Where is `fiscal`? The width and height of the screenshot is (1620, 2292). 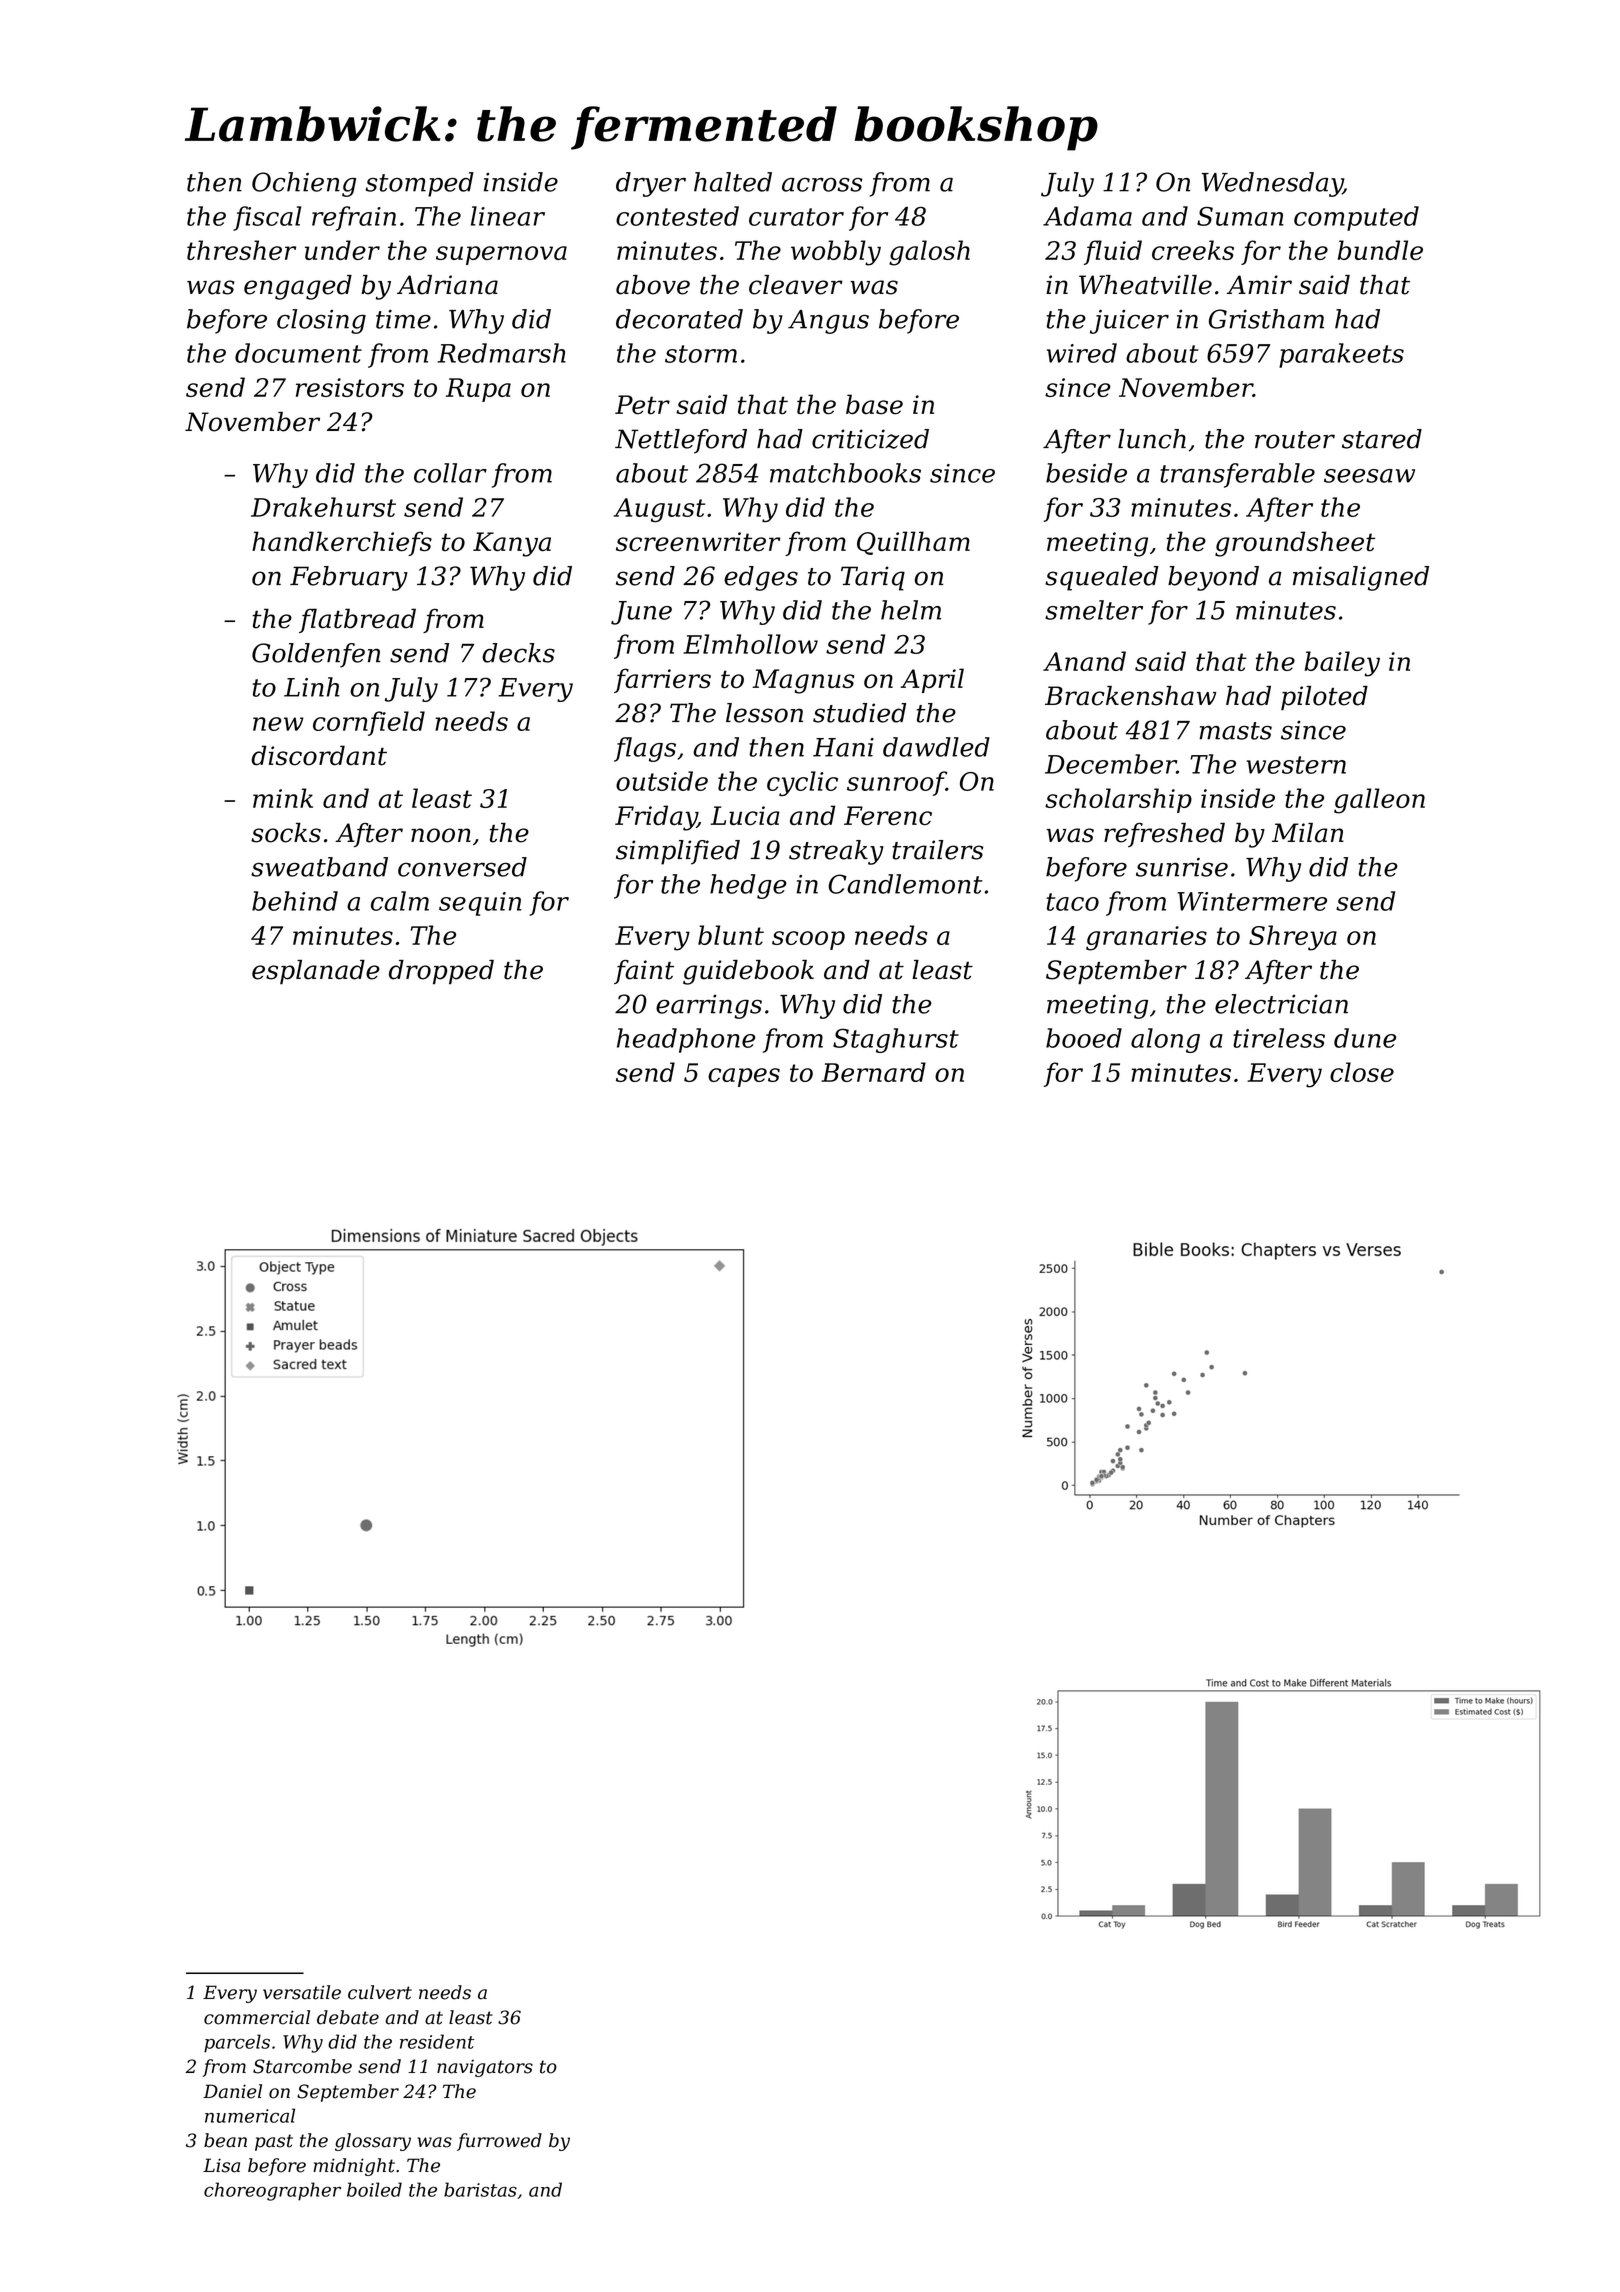
fiscal is located at coordinates (267, 218).
